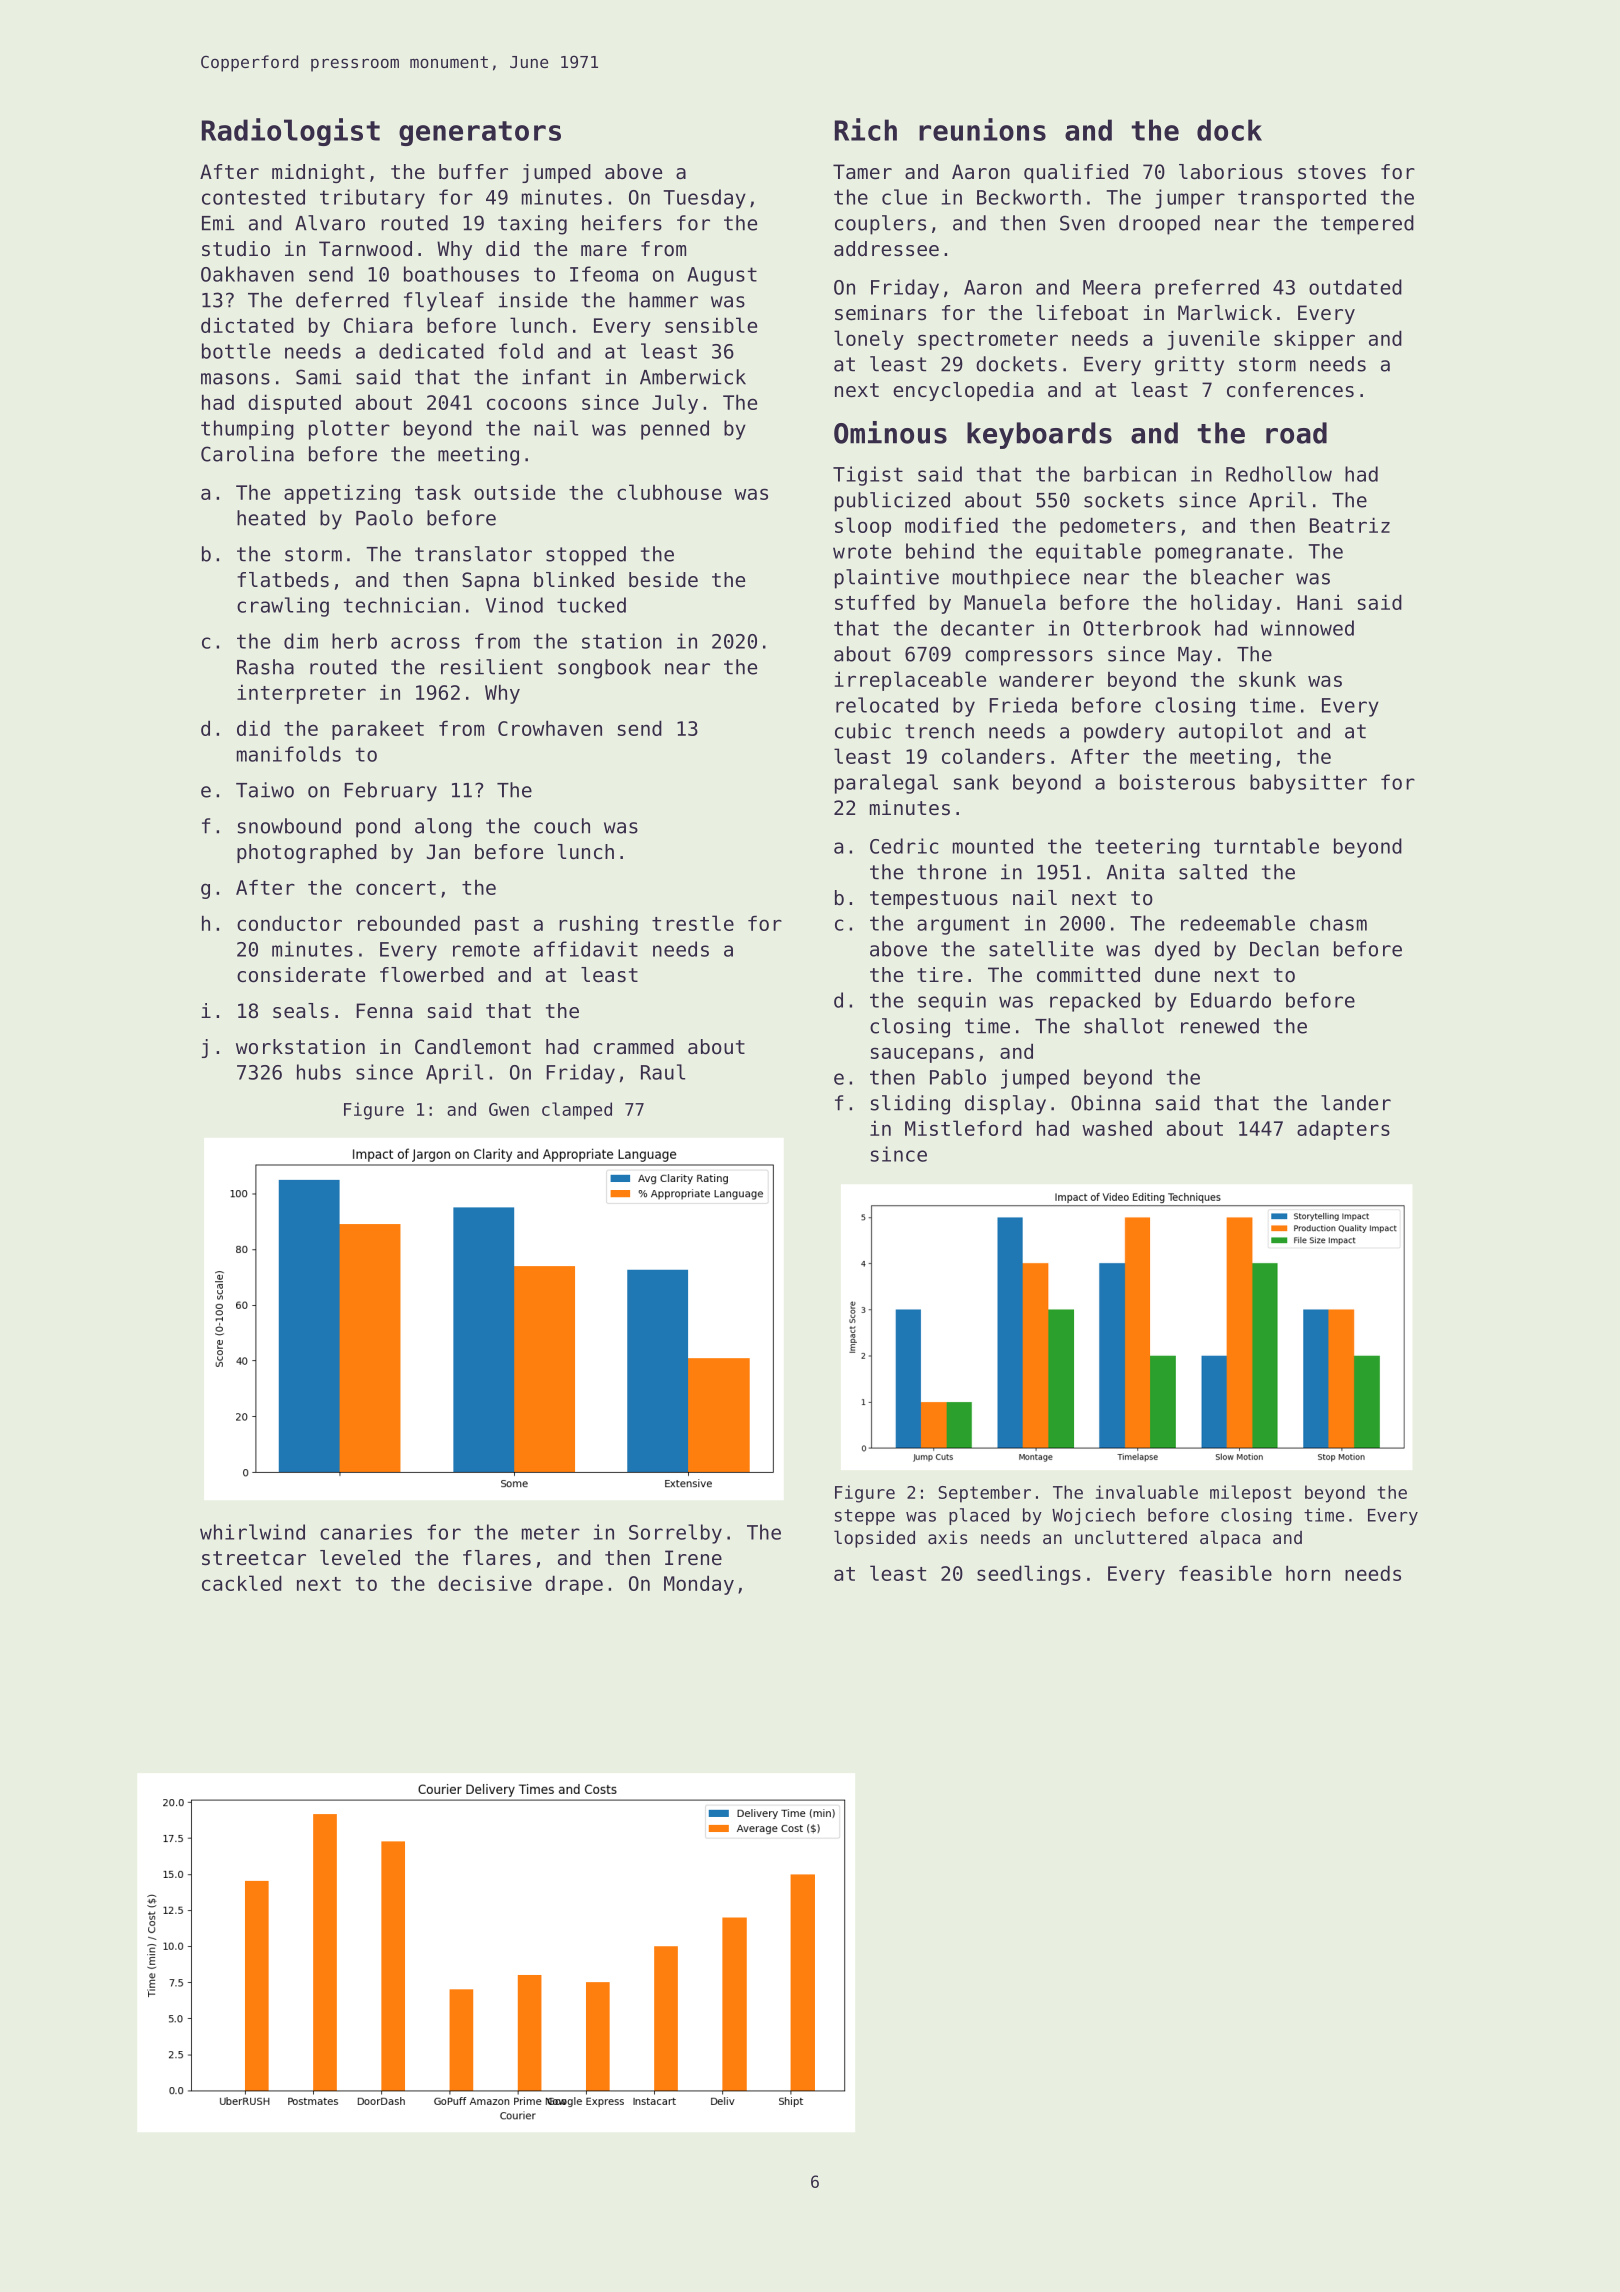 The image size is (1620, 2292). What do you see at coordinates (1111, 287) in the screenshot?
I see `Meera` at bounding box center [1111, 287].
